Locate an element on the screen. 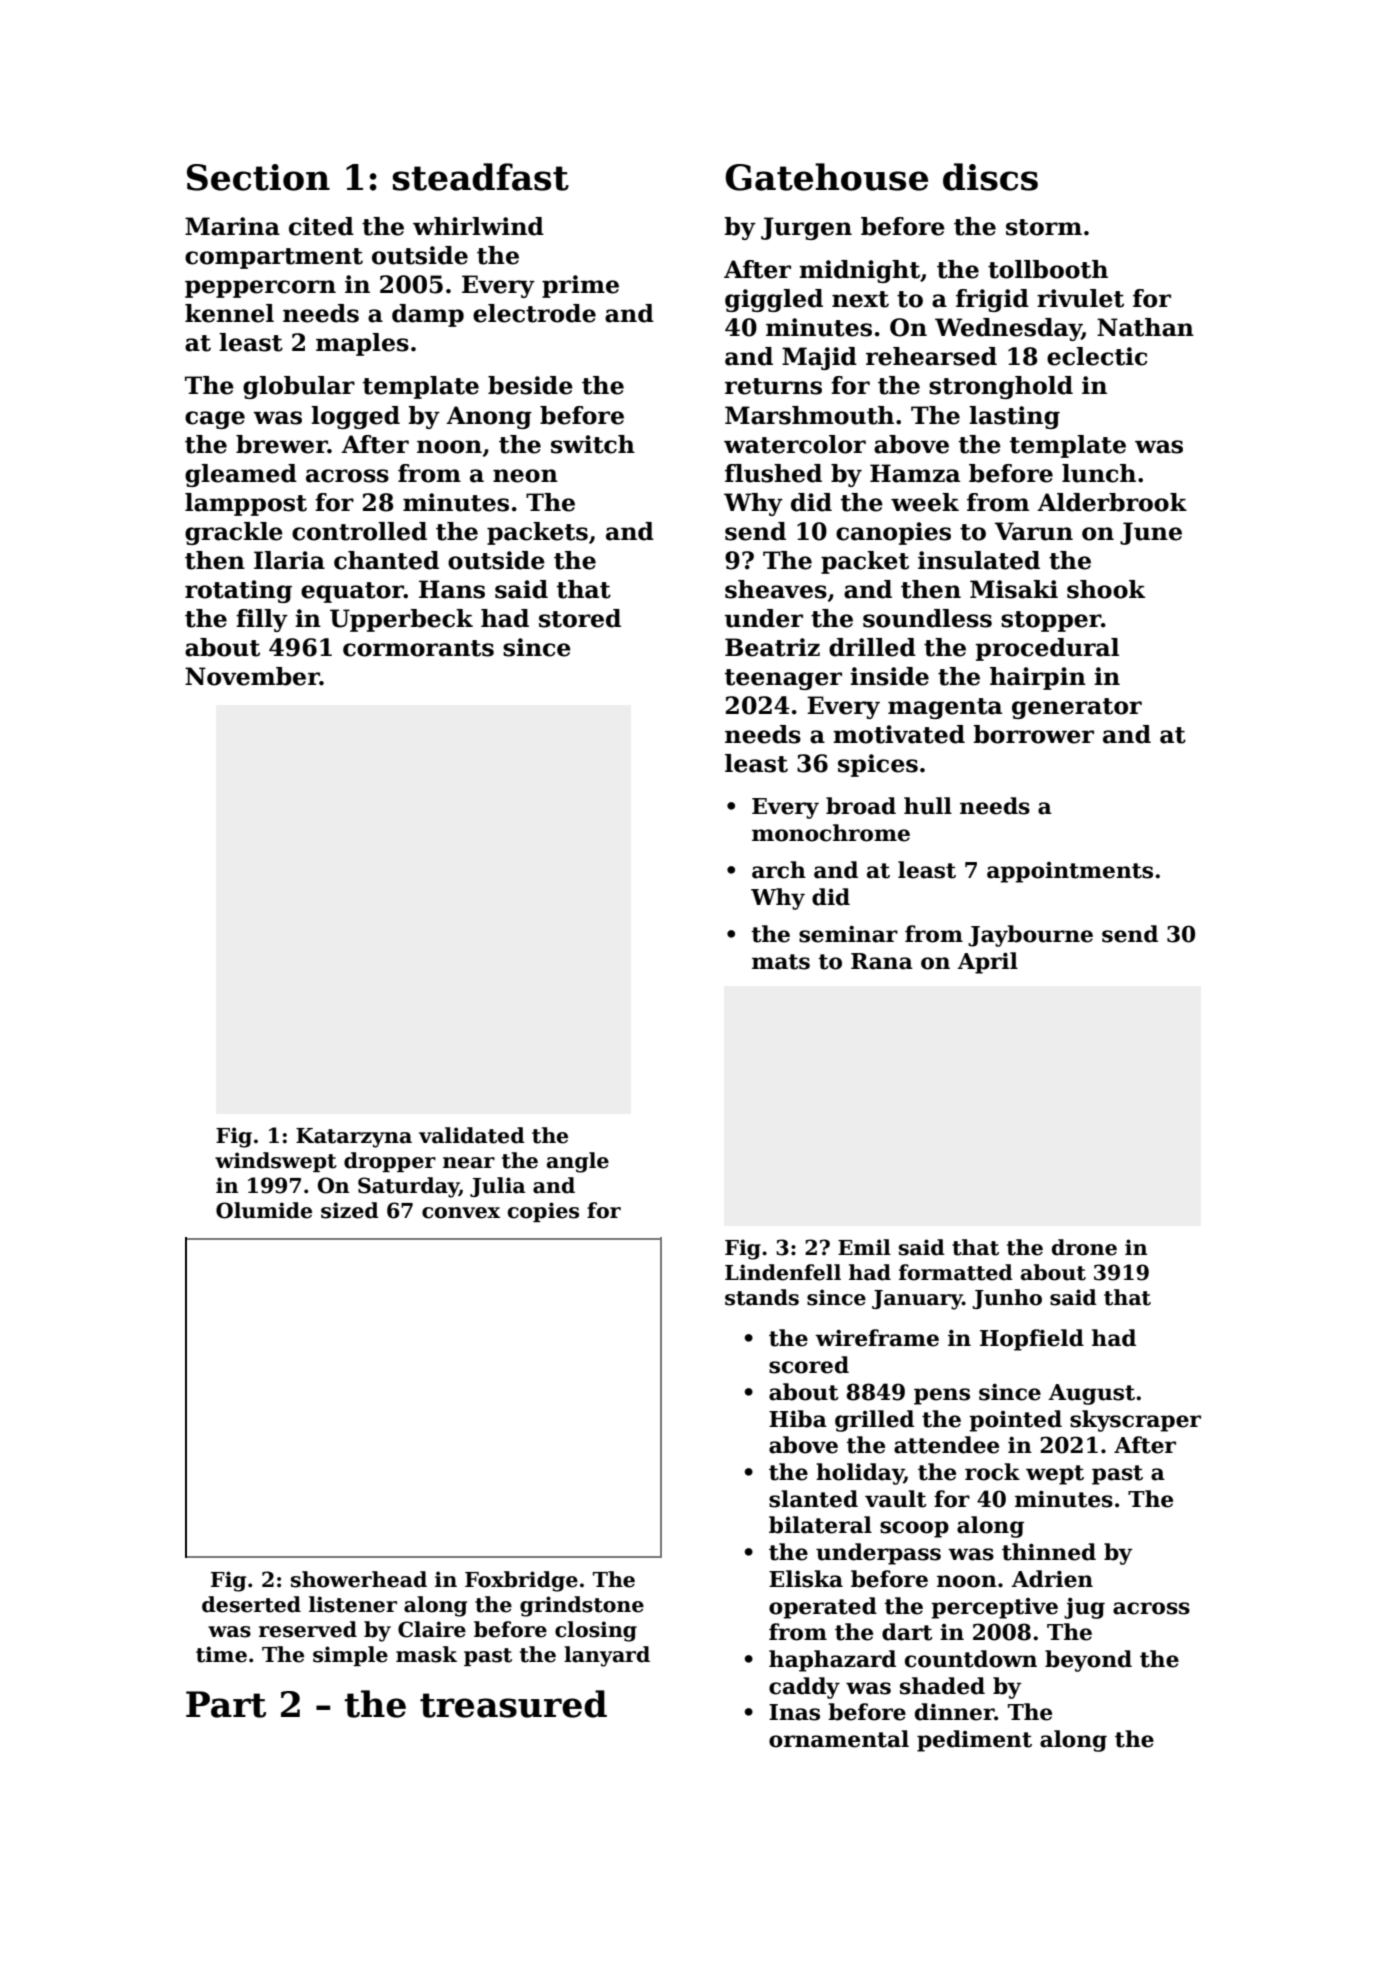  discs is located at coordinates (990, 177).
